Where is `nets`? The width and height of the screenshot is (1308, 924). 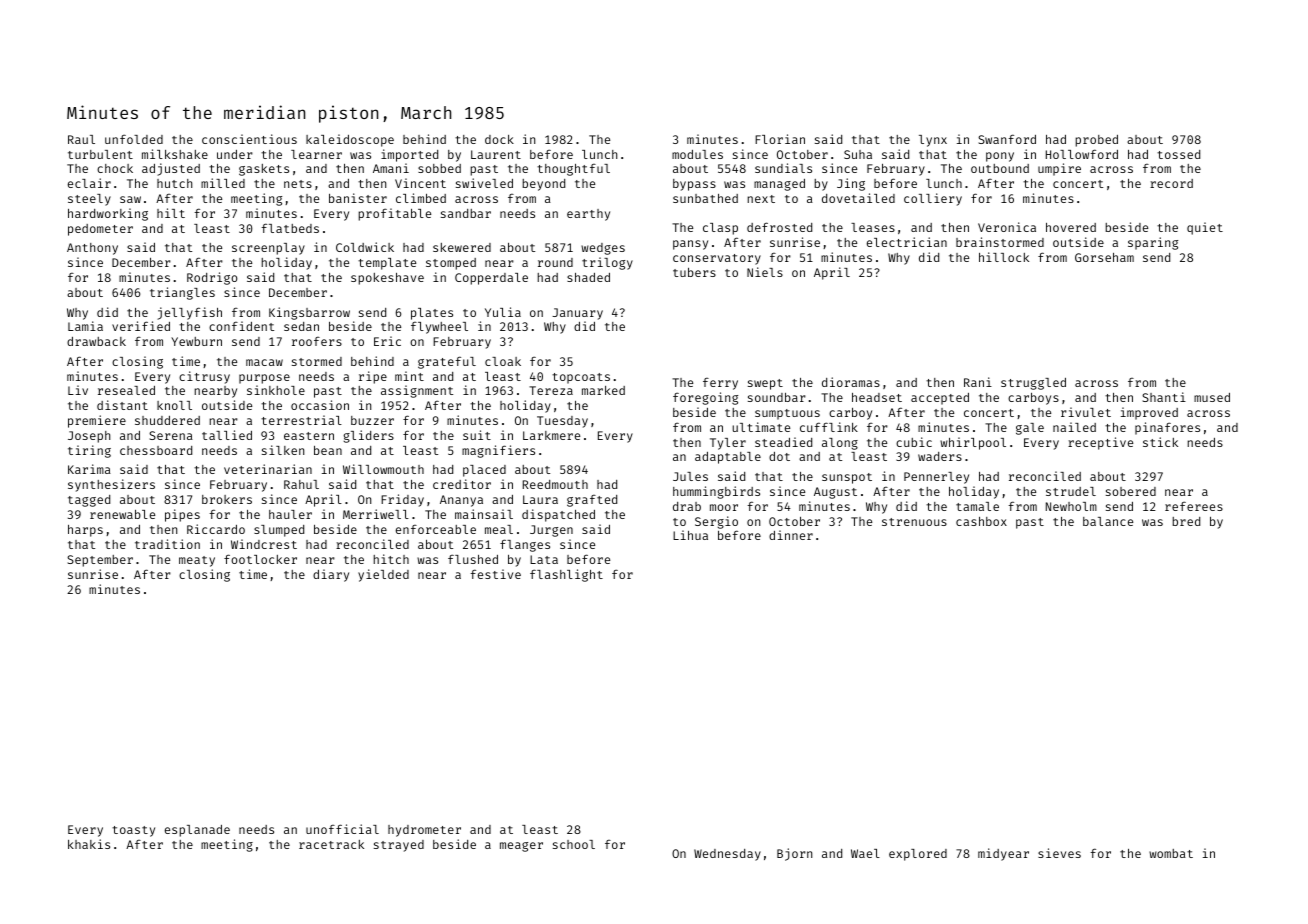
nets is located at coordinates (298, 184).
